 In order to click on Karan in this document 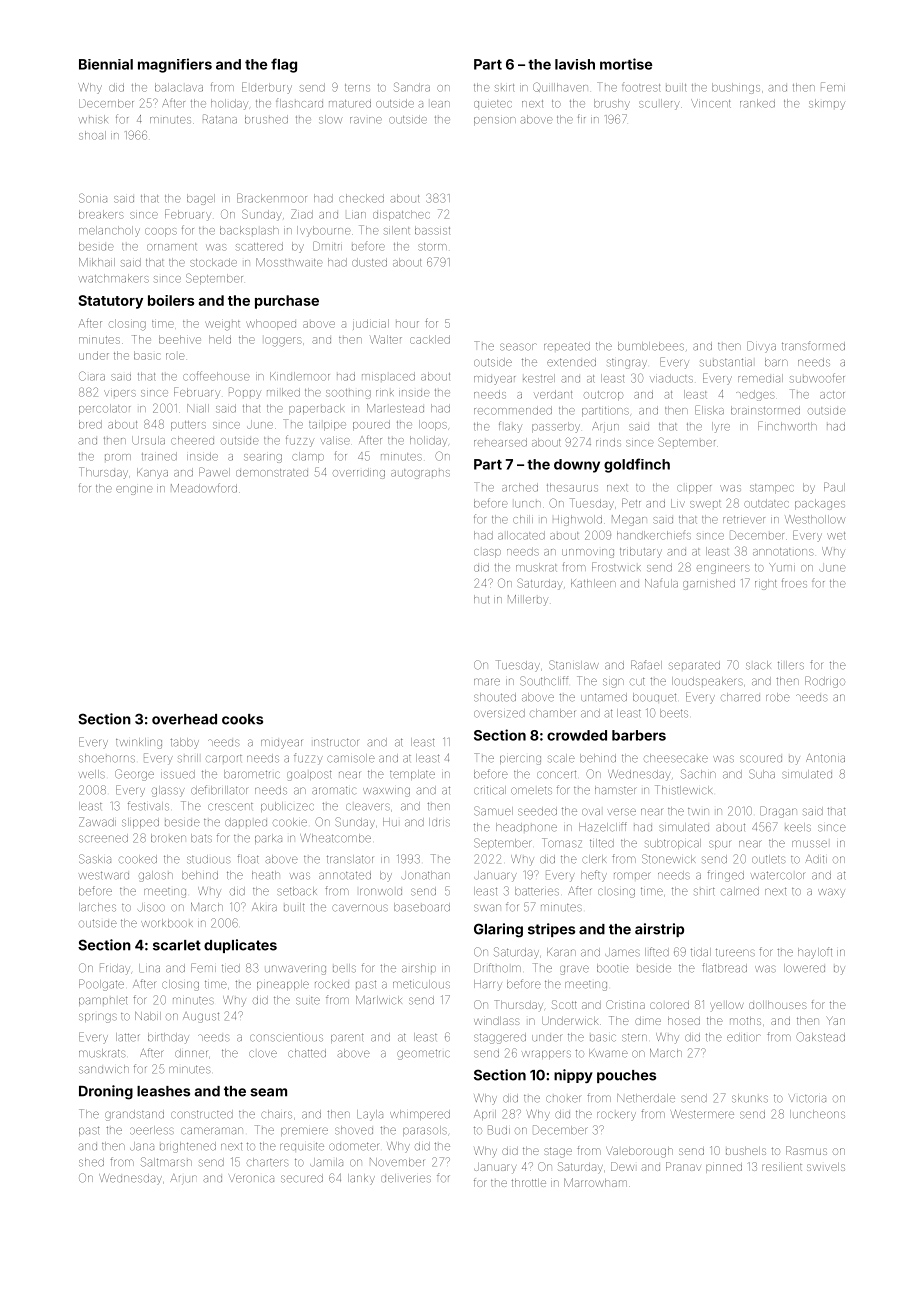, I will do `click(561, 952)`.
